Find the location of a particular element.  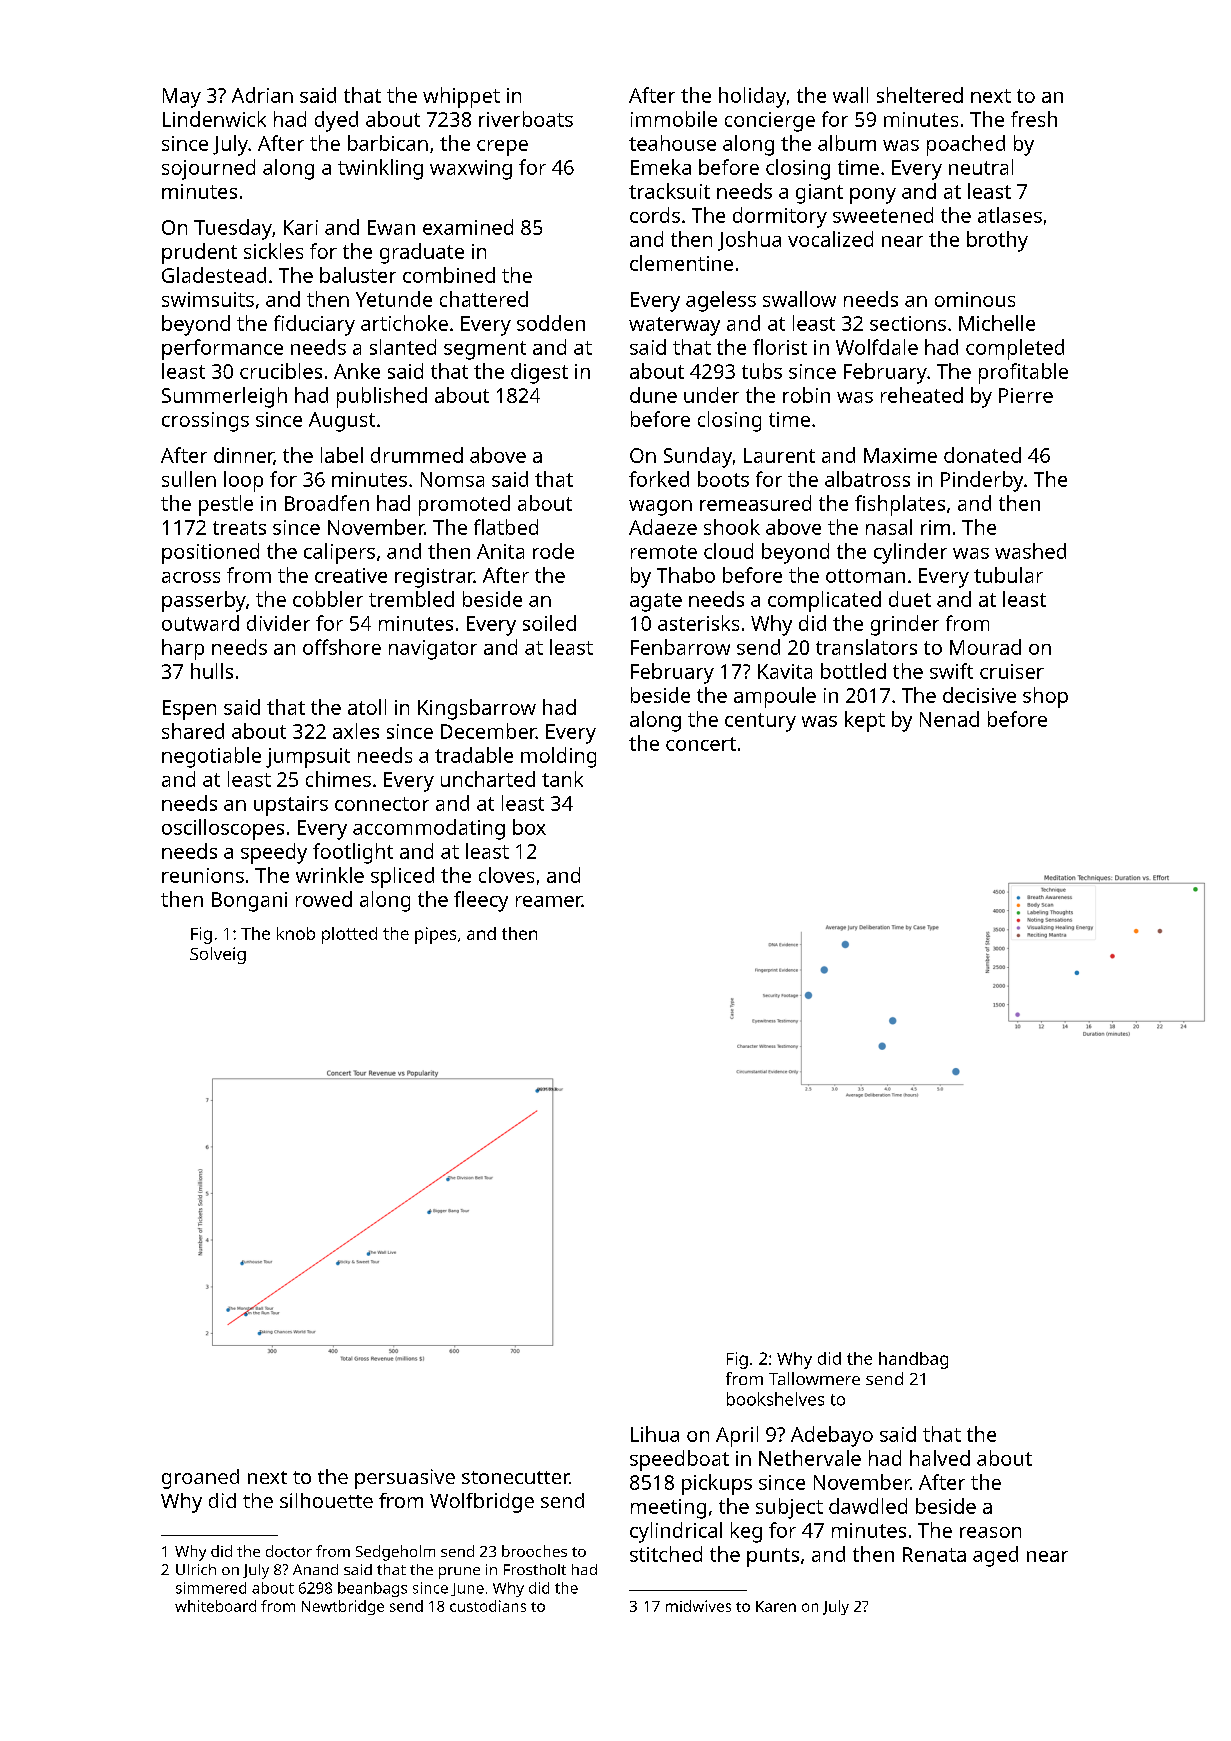

riverboats is located at coordinates (526, 119).
